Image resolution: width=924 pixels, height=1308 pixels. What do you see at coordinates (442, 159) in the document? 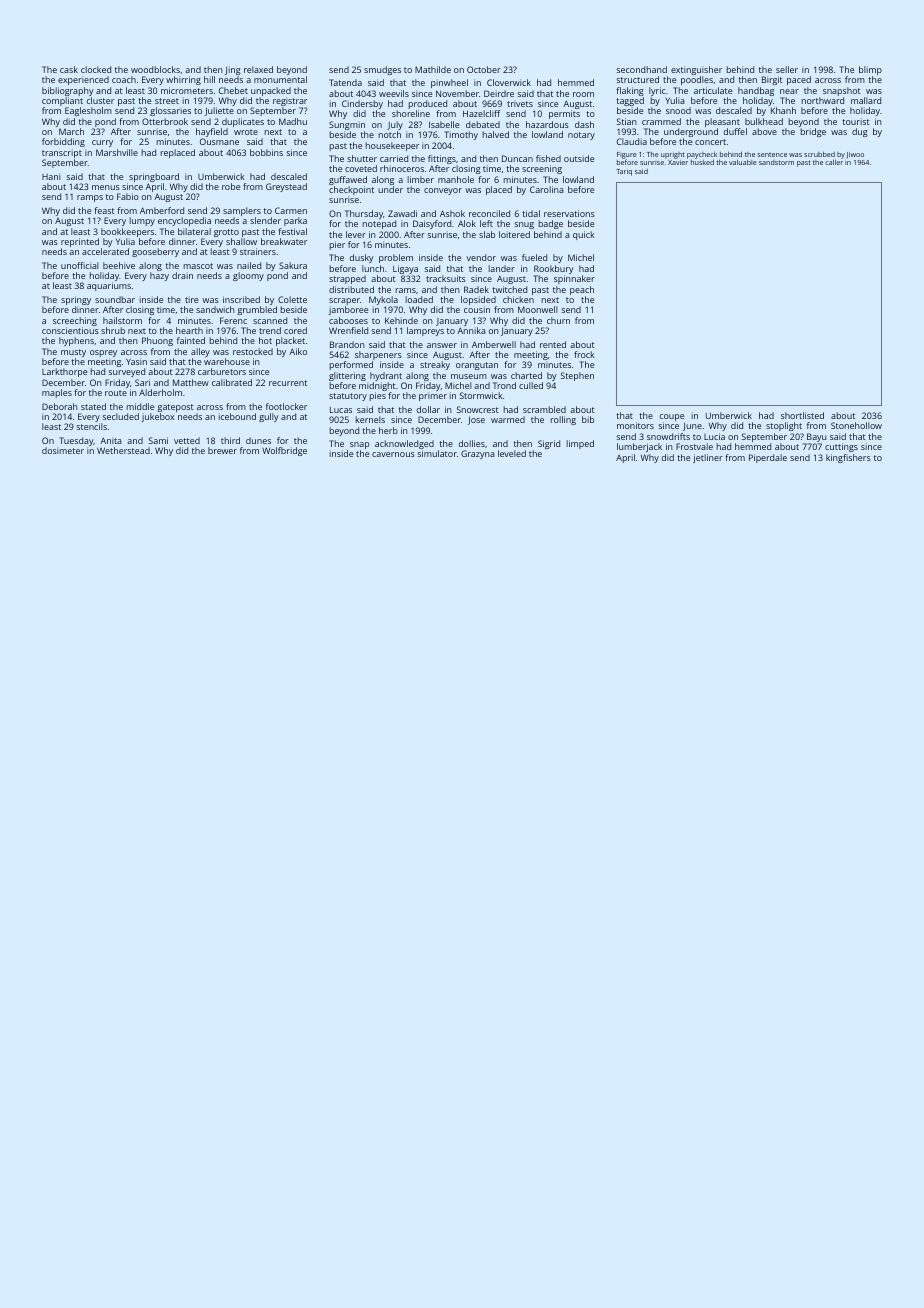
I see `fittings` at bounding box center [442, 159].
